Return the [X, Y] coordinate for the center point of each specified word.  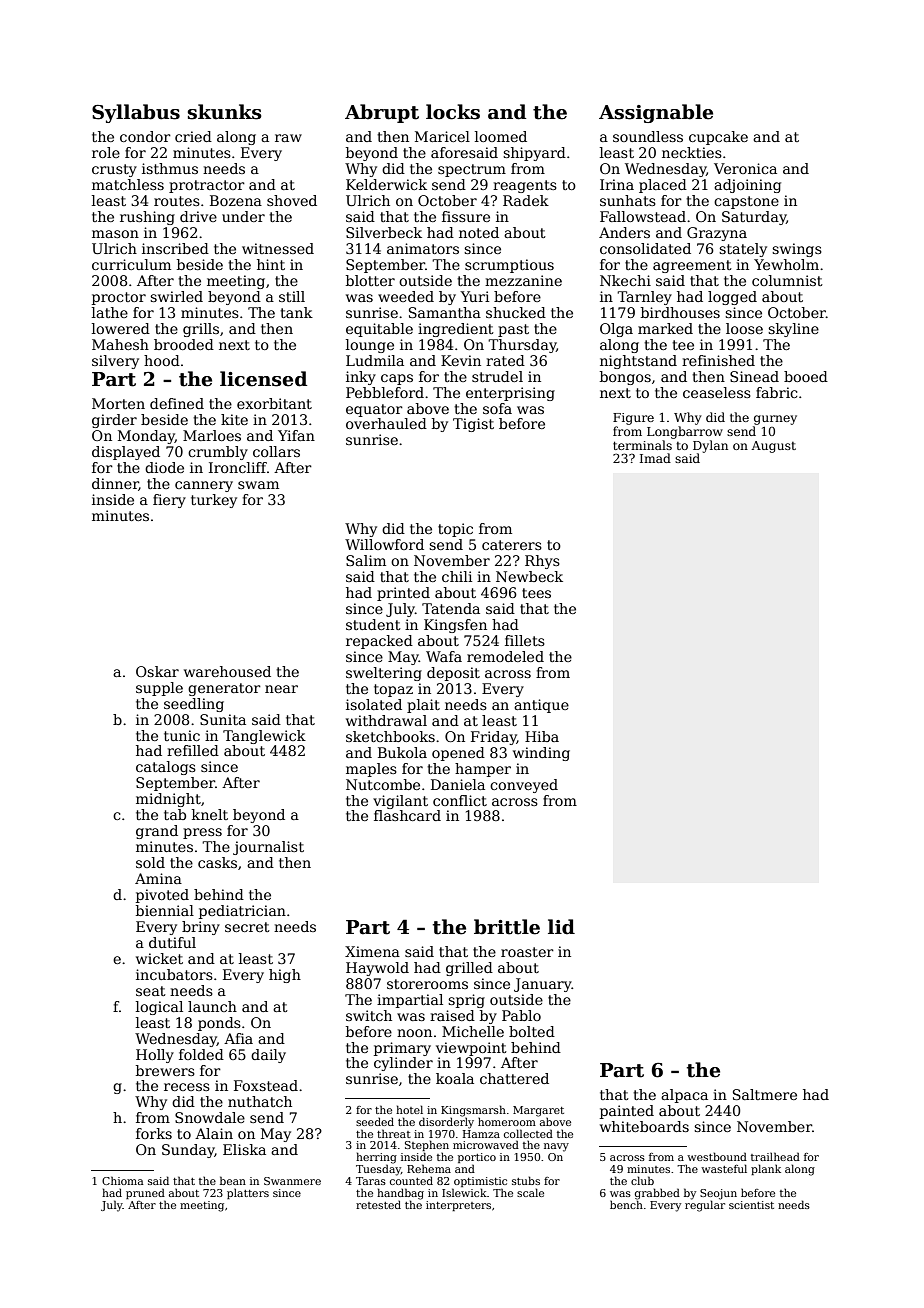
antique [541, 706]
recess [187, 1087]
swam [258, 485]
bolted [532, 1031]
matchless [128, 184]
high [285, 976]
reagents [525, 186]
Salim [366, 560]
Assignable [656, 113]
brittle [507, 927]
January [543, 985]
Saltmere [765, 1094]
